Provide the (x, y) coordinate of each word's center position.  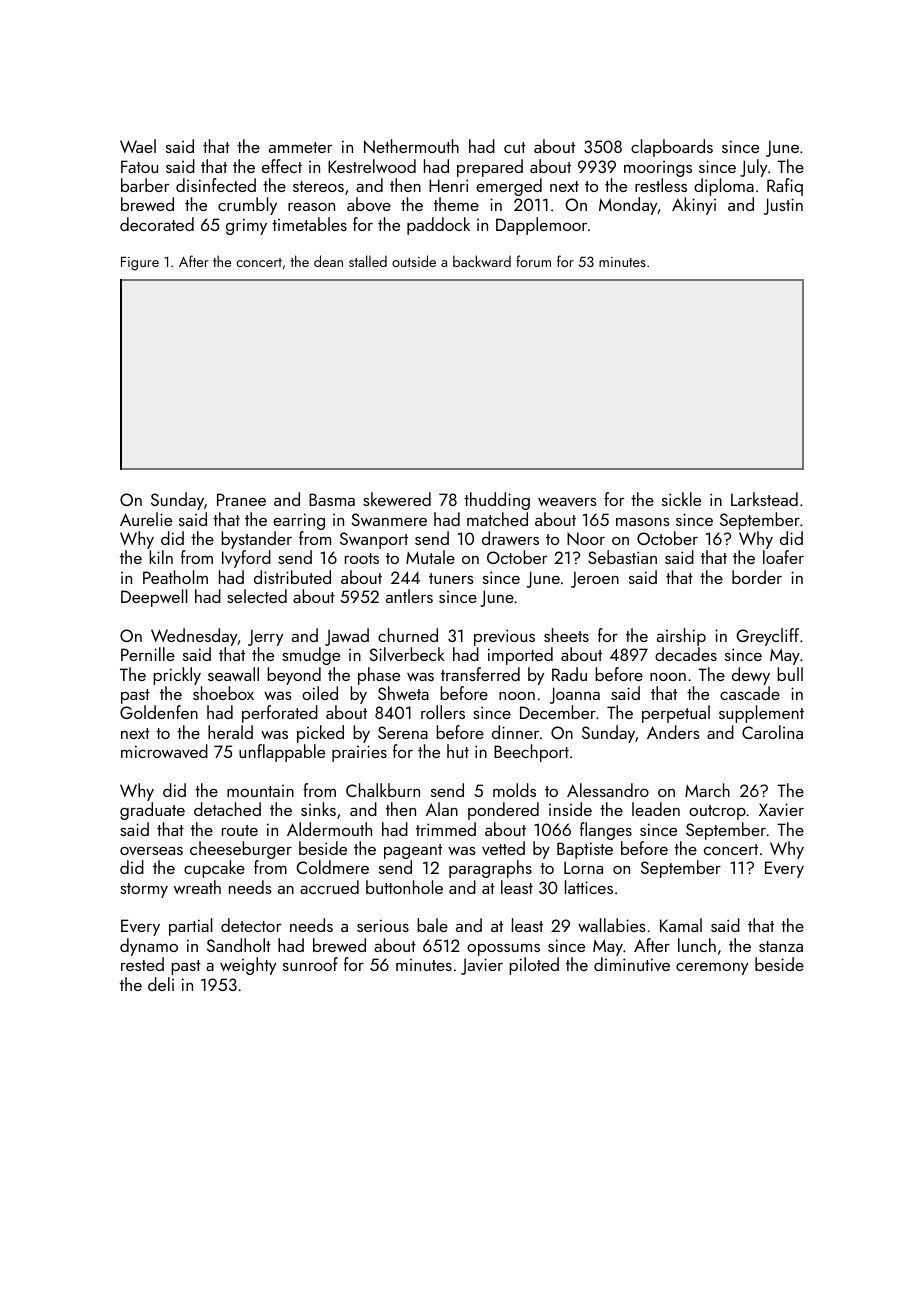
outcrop (717, 812)
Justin (783, 206)
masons (643, 522)
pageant (413, 851)
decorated (157, 224)
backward (482, 261)
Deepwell (154, 598)
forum (533, 261)
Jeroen (595, 579)
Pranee (241, 499)
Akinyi (694, 206)
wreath (197, 887)
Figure (140, 264)
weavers (567, 502)
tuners (451, 578)
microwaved (164, 751)
